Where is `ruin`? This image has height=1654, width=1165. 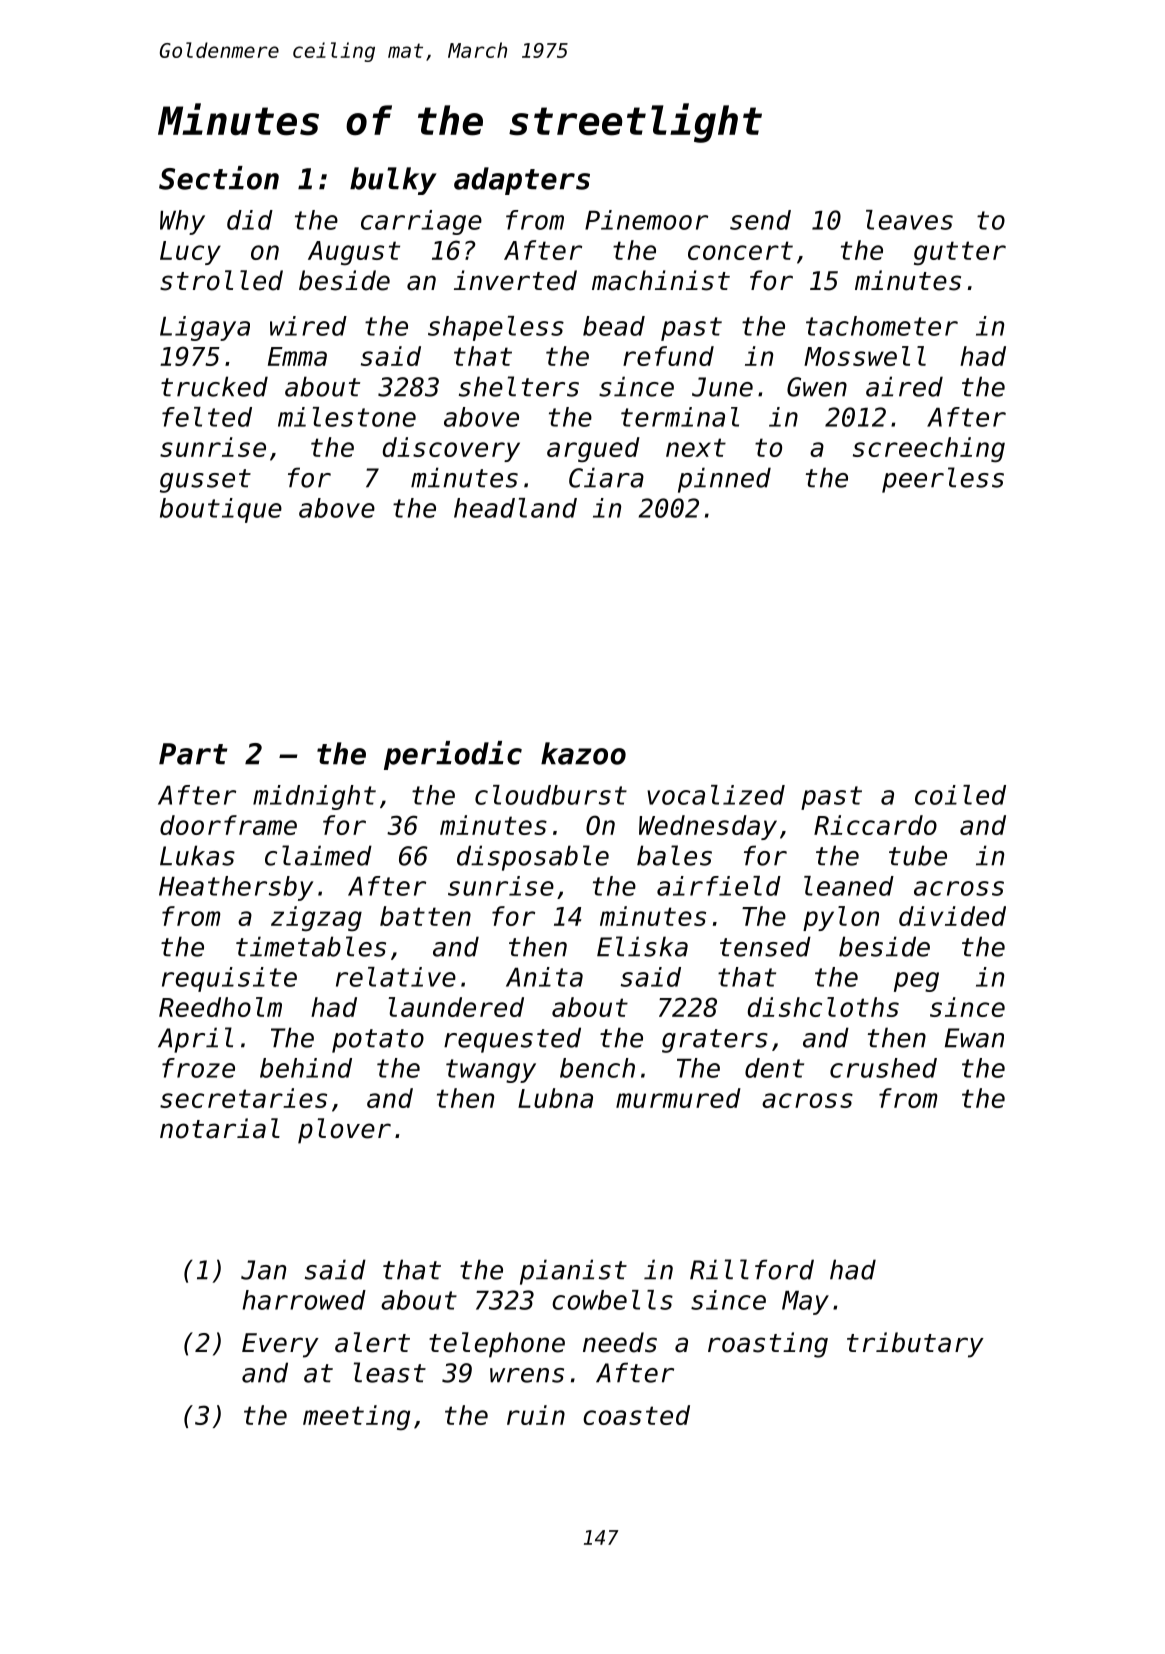 ruin is located at coordinates (536, 1415).
